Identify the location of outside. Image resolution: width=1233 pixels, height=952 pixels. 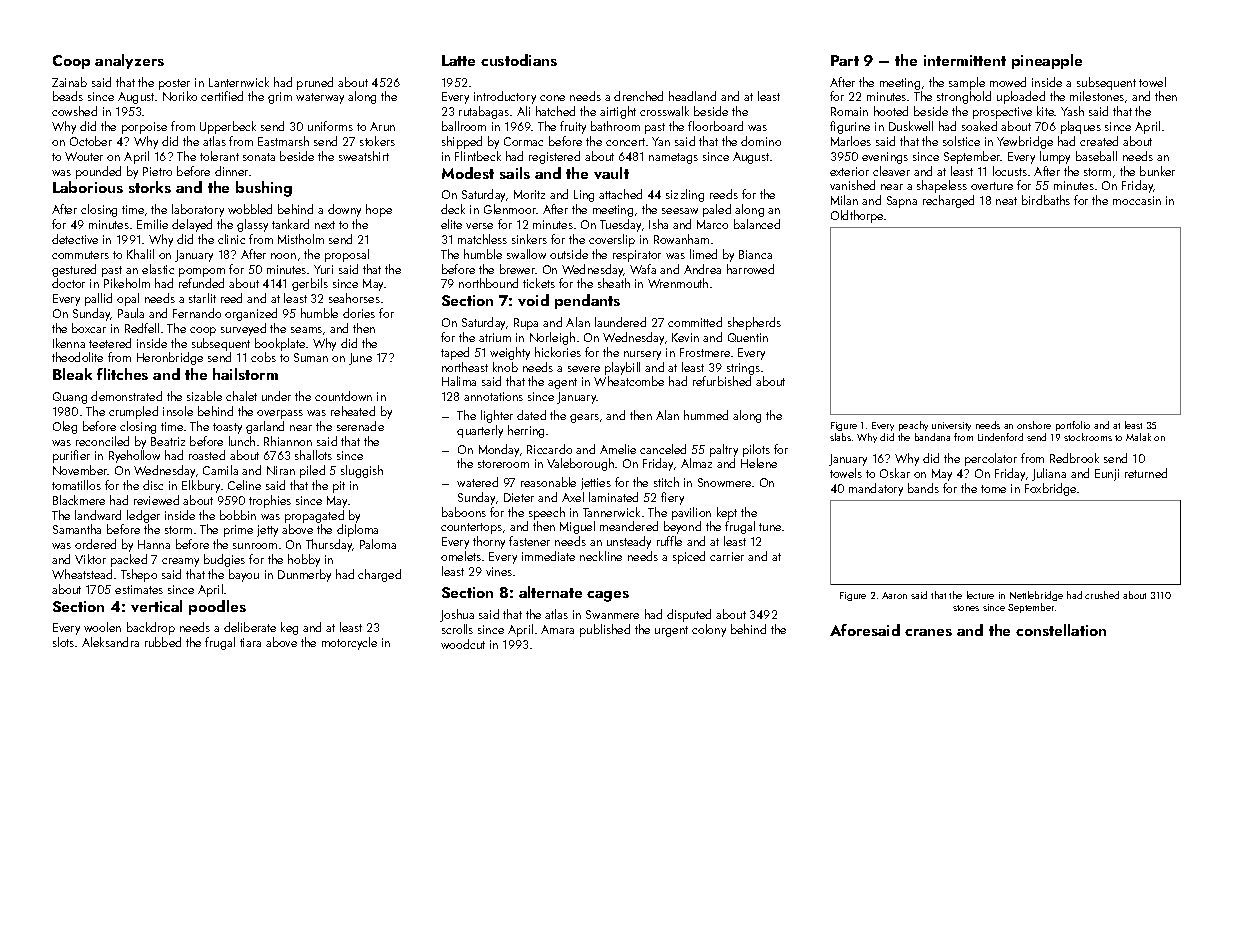
(569, 254).
